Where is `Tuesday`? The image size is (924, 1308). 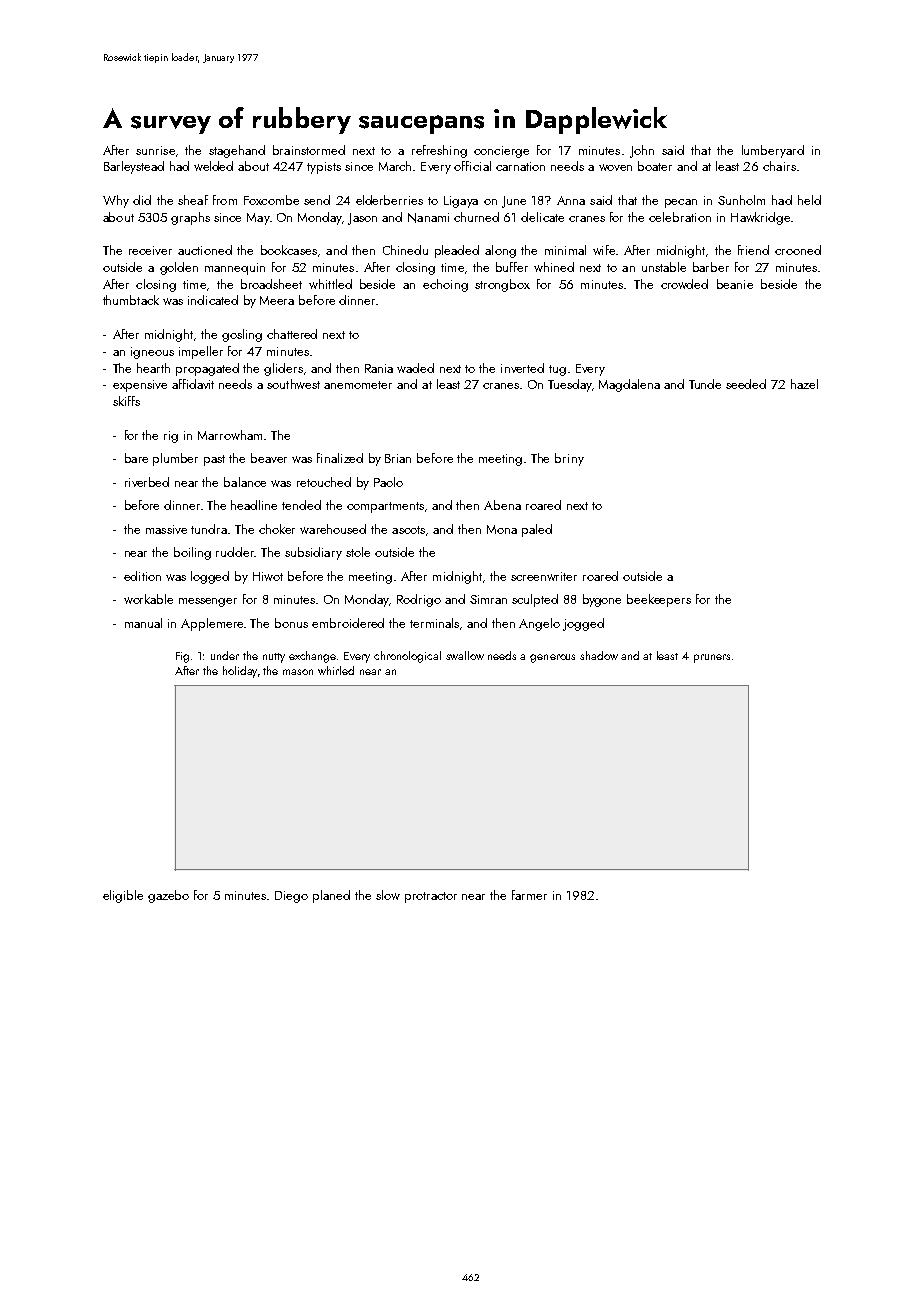
Tuesday is located at coordinates (570, 385).
